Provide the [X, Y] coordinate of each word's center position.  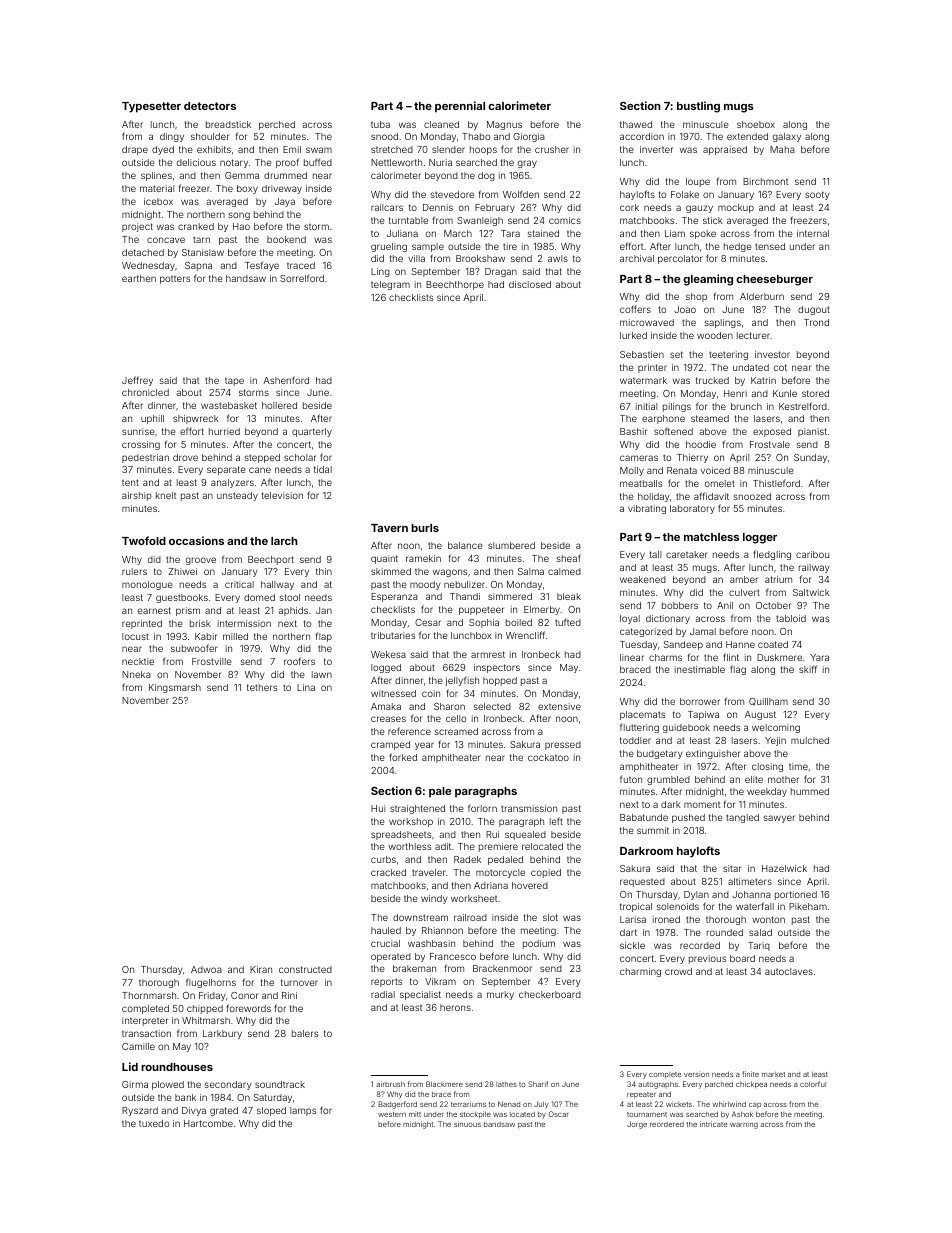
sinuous [467, 1124]
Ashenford [286, 380]
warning [744, 1125]
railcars [387, 207]
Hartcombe [208, 1123]
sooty [817, 195]
